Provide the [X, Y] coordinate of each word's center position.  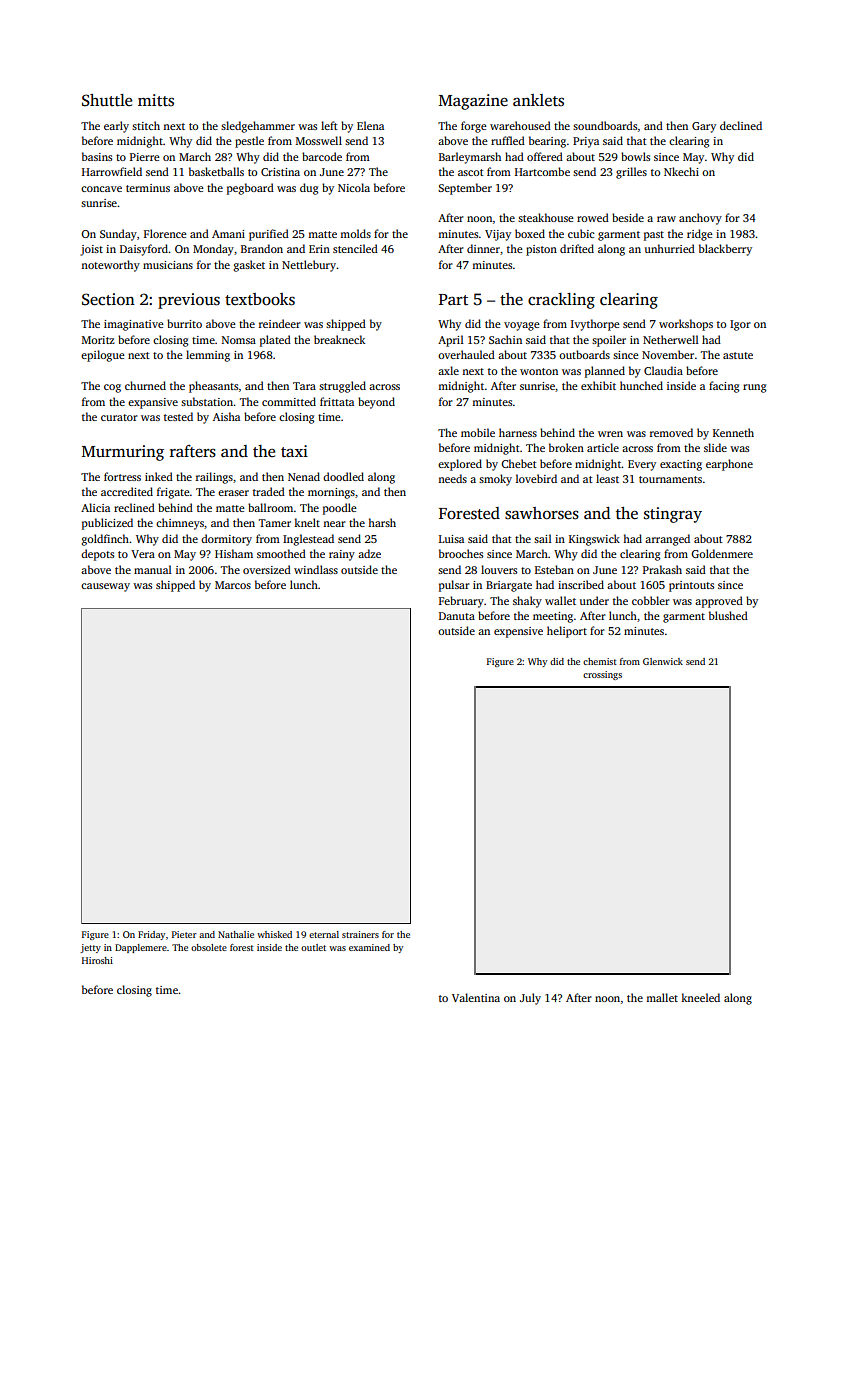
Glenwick [663, 661]
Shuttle [107, 100]
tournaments [670, 479]
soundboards [605, 125]
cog [112, 388]
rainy [342, 555]
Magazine [473, 102]
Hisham [234, 553]
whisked [274, 934]
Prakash [662, 569]
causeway [105, 587]
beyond [376, 403]
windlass [316, 569]
